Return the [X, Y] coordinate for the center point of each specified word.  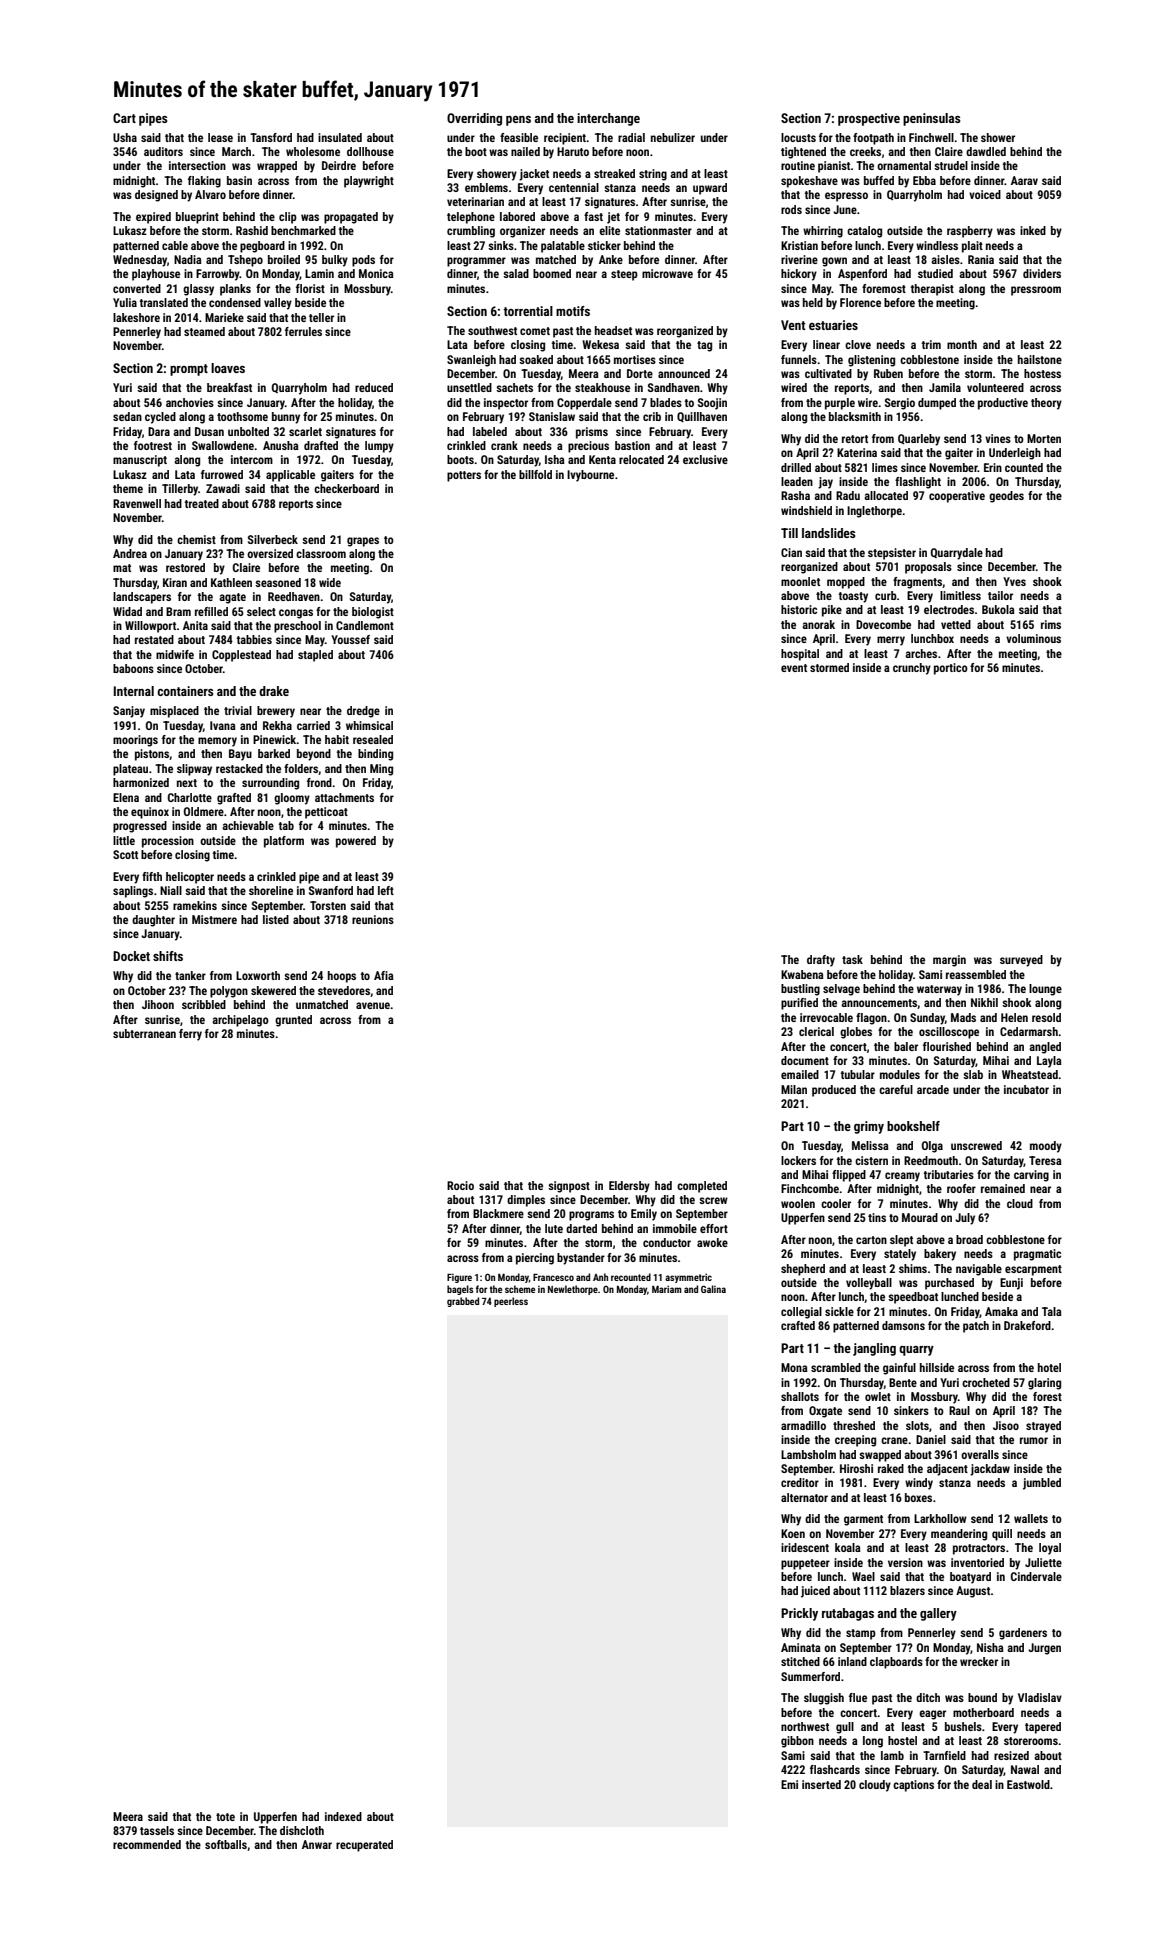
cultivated [828, 373]
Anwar [317, 1844]
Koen [793, 1533]
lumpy [379, 447]
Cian [791, 552]
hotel [1049, 1367]
